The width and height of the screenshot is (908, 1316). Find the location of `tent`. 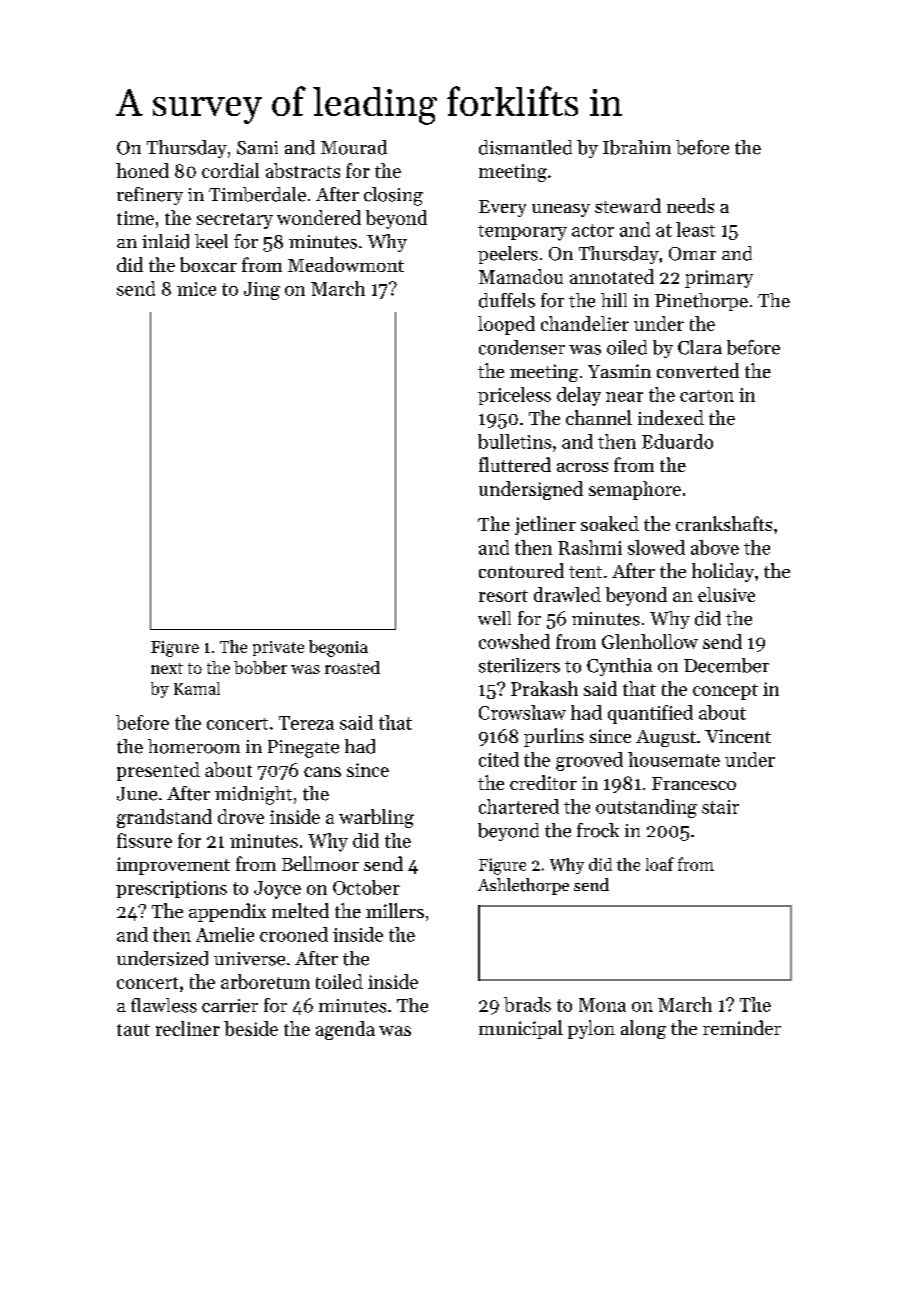

tent is located at coordinates (585, 572).
